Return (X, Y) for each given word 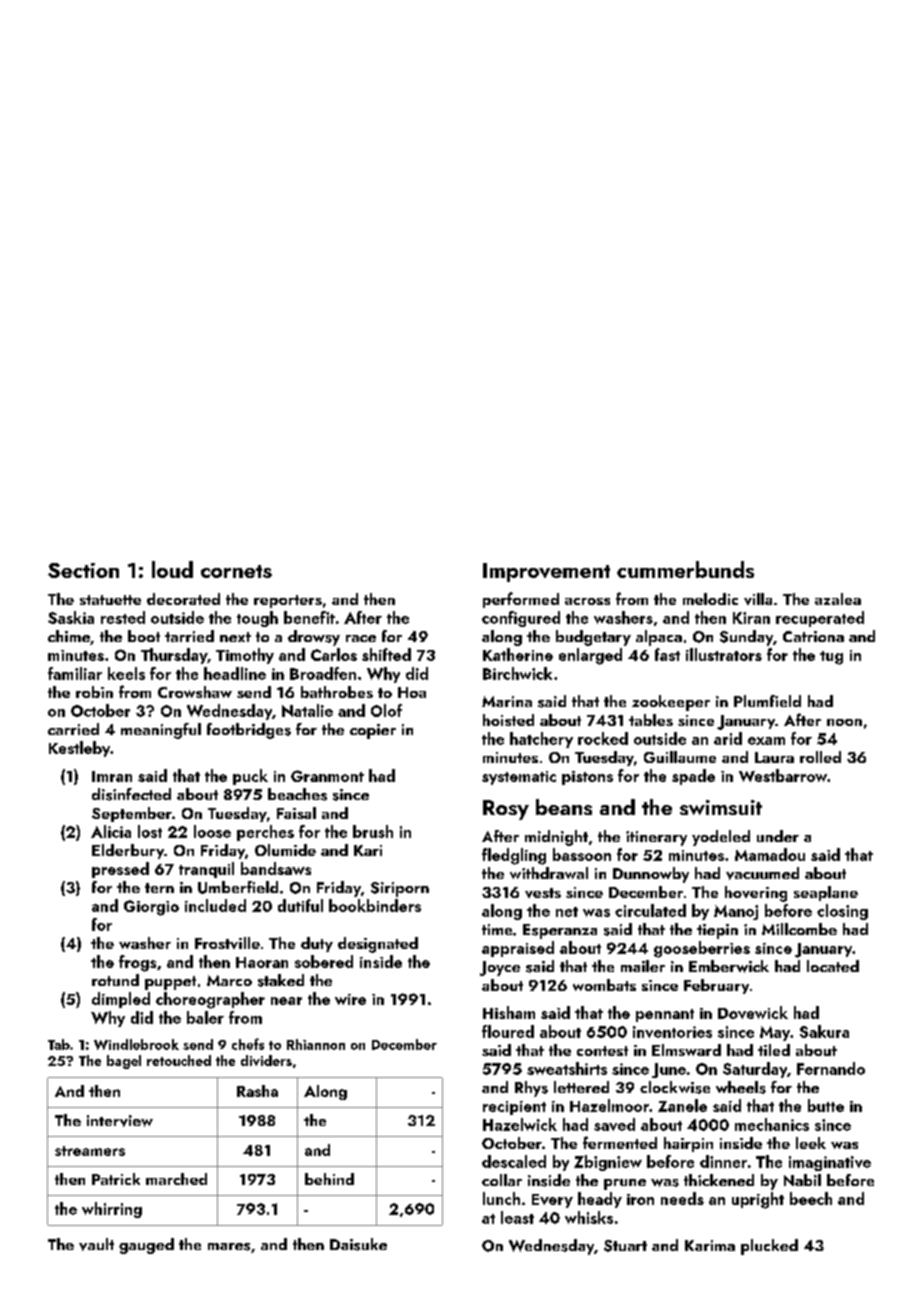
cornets (236, 571)
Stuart (625, 1246)
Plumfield (767, 701)
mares (229, 1247)
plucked (769, 1247)
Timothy (245, 656)
